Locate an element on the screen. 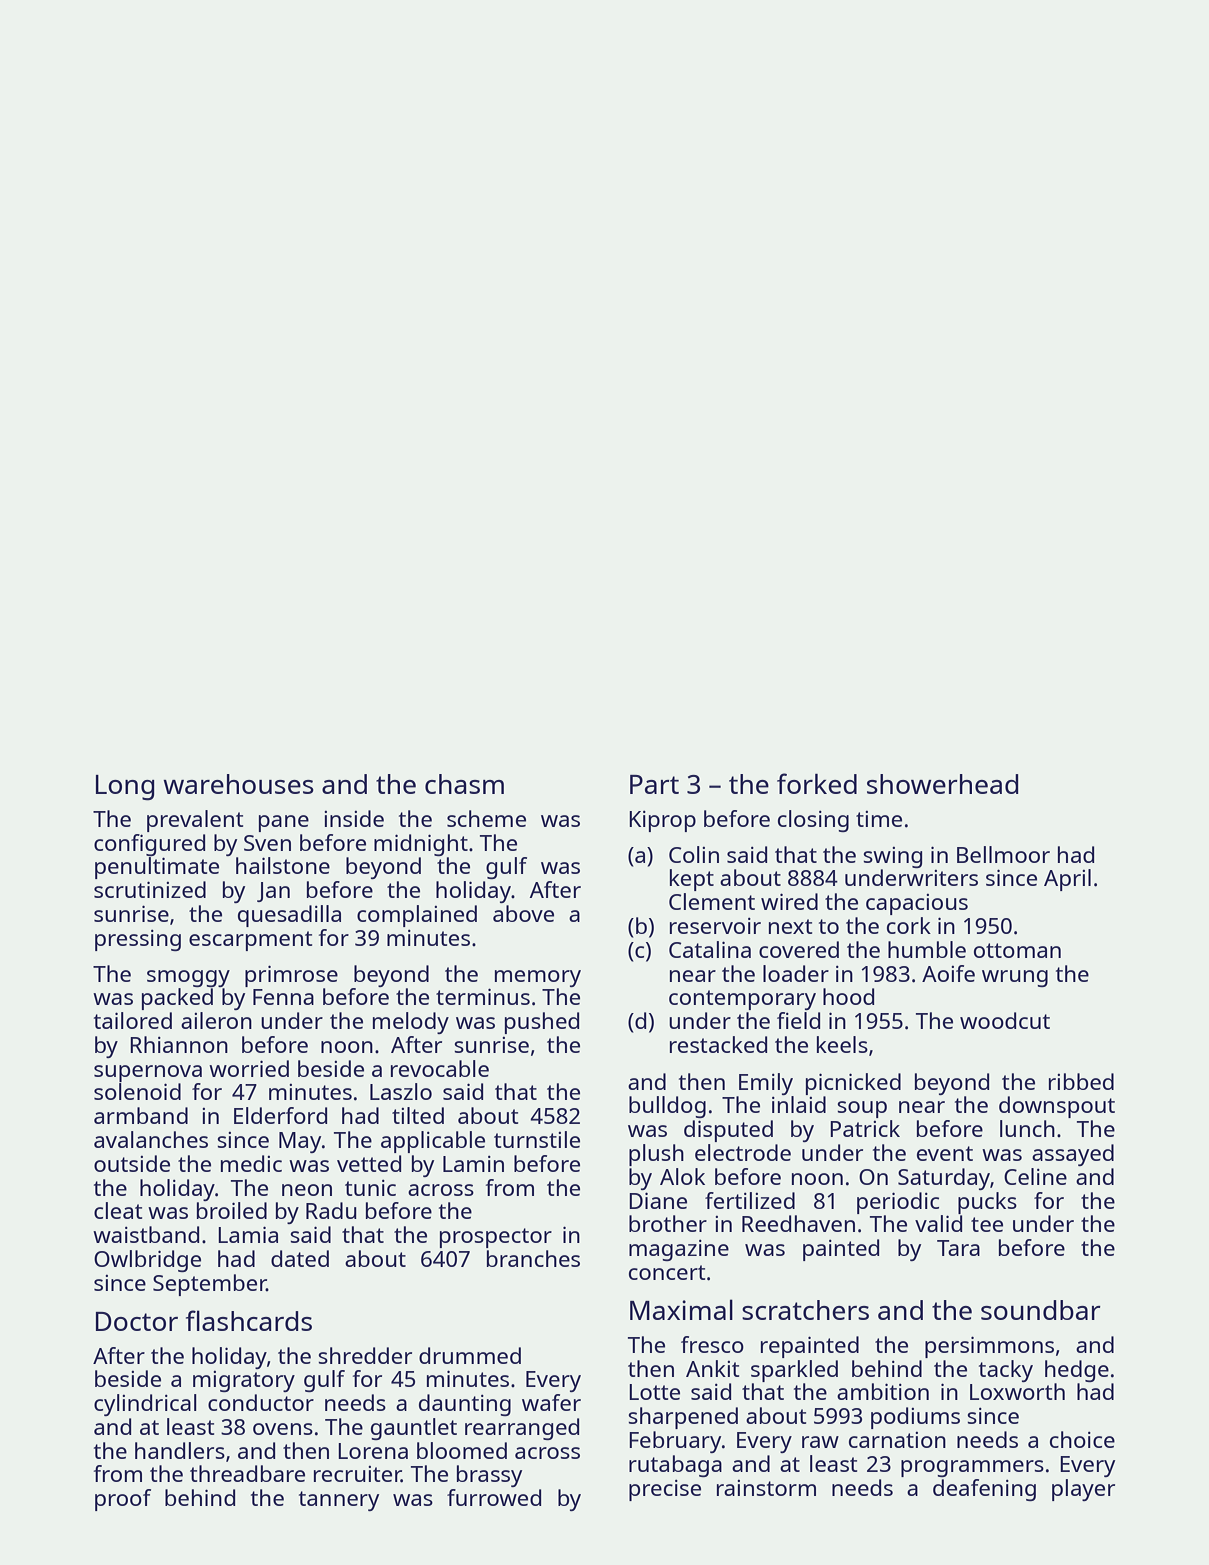 This screenshot has width=1209, height=1565. showerhead is located at coordinates (942, 784).
